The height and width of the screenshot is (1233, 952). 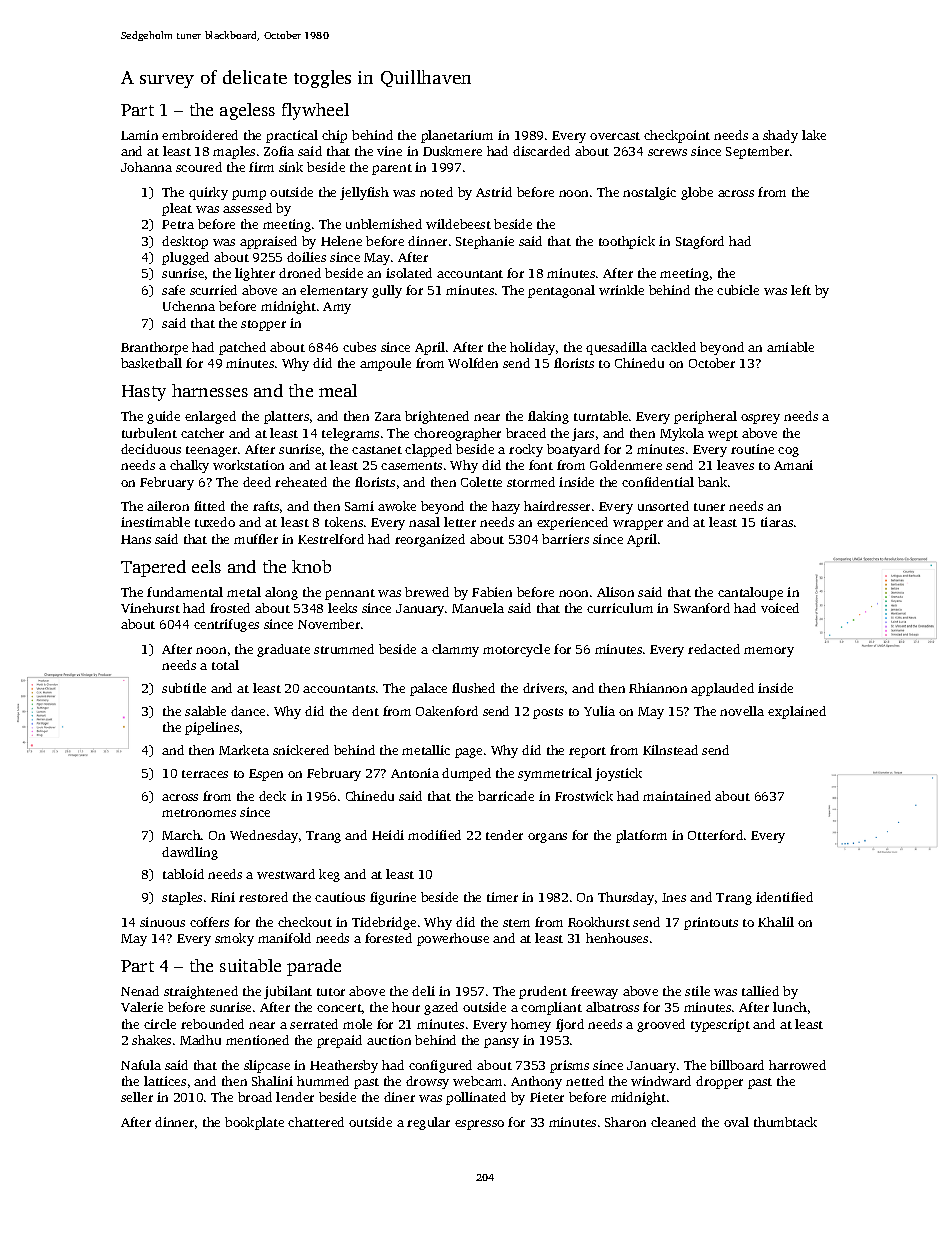 What do you see at coordinates (700, 242) in the screenshot?
I see `Stagford` at bounding box center [700, 242].
